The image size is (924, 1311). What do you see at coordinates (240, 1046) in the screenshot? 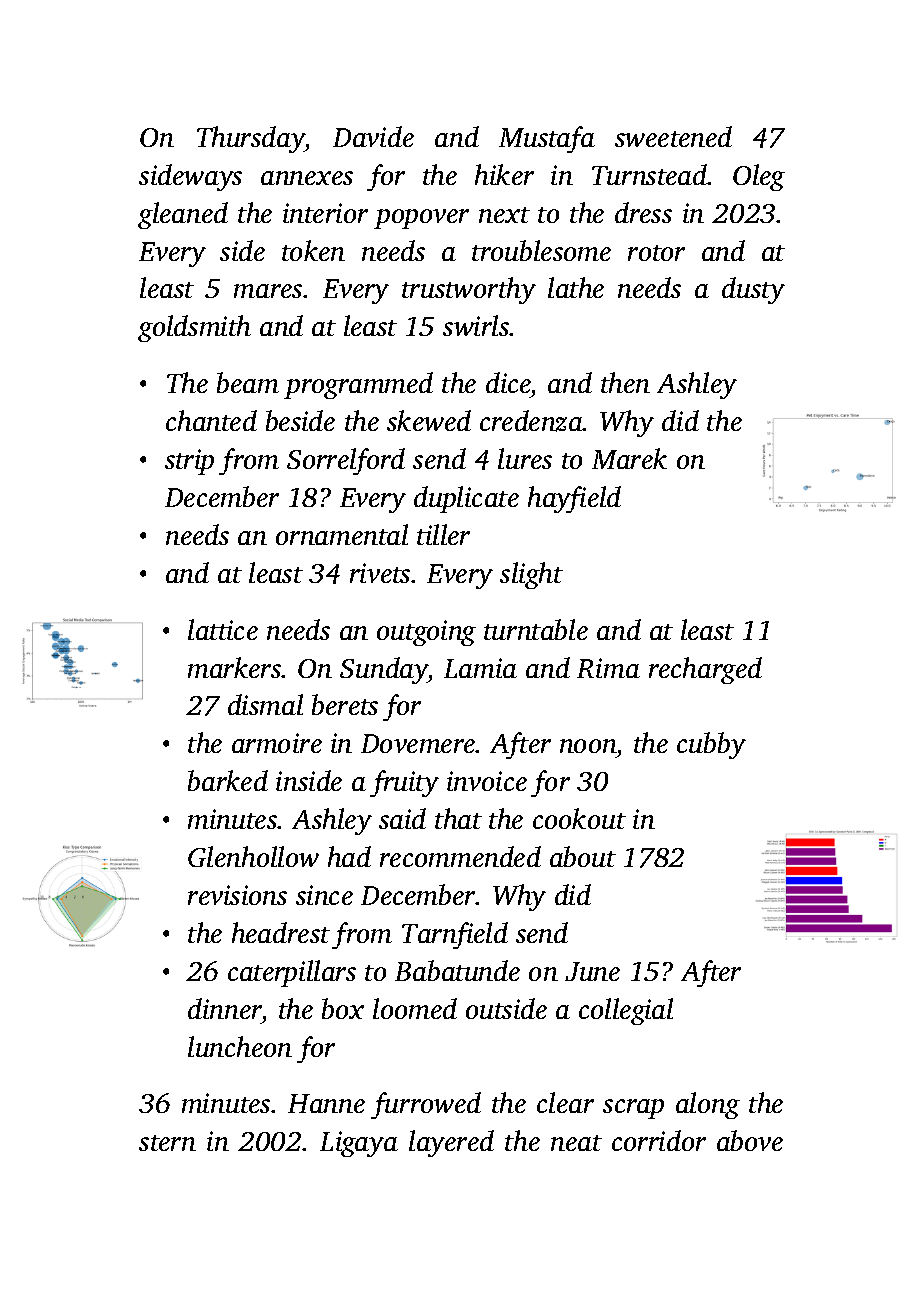
I see `luncheon` at bounding box center [240, 1046].
